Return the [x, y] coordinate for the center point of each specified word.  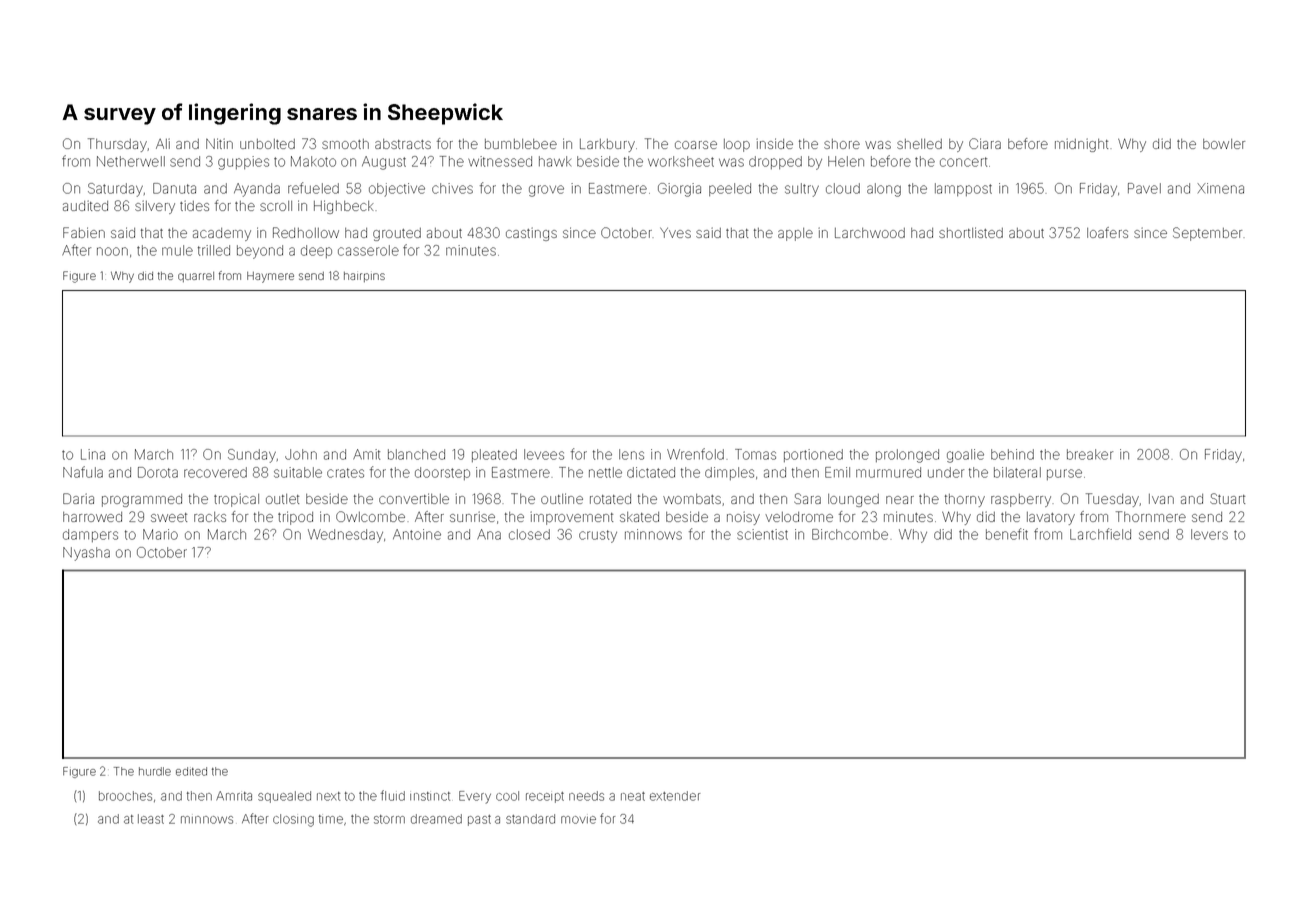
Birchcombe [850, 534]
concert [963, 162]
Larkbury [607, 145]
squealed [284, 797]
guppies [243, 163]
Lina [93, 454]
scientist [762, 534]
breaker [1090, 454]
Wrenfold [695, 454]
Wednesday [345, 536]
